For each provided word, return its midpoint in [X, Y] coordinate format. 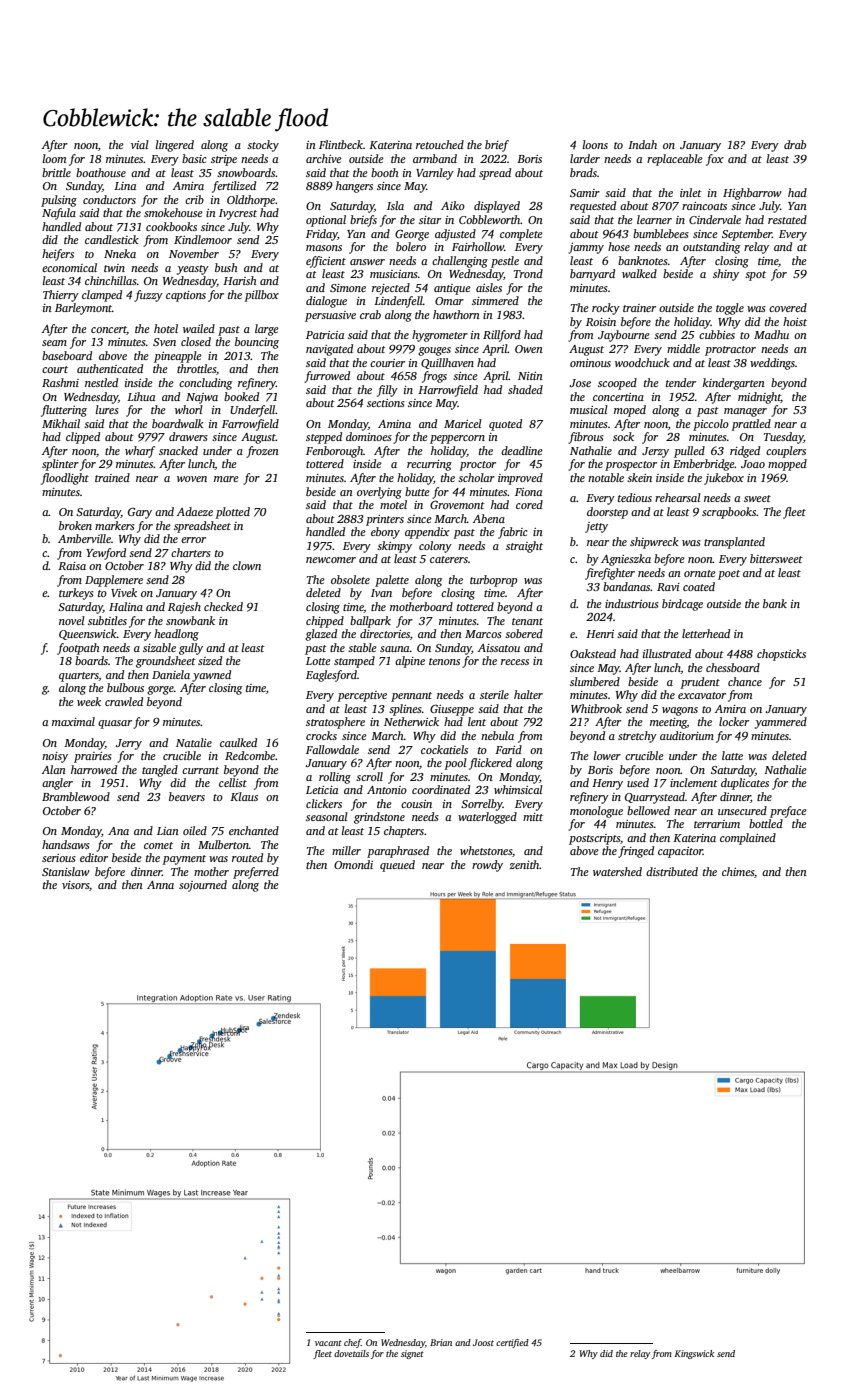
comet [158, 845]
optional [326, 221]
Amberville [84, 538]
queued [397, 866]
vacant [328, 1343]
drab [795, 144]
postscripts [594, 839]
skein [639, 477]
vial [140, 144]
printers [385, 520]
